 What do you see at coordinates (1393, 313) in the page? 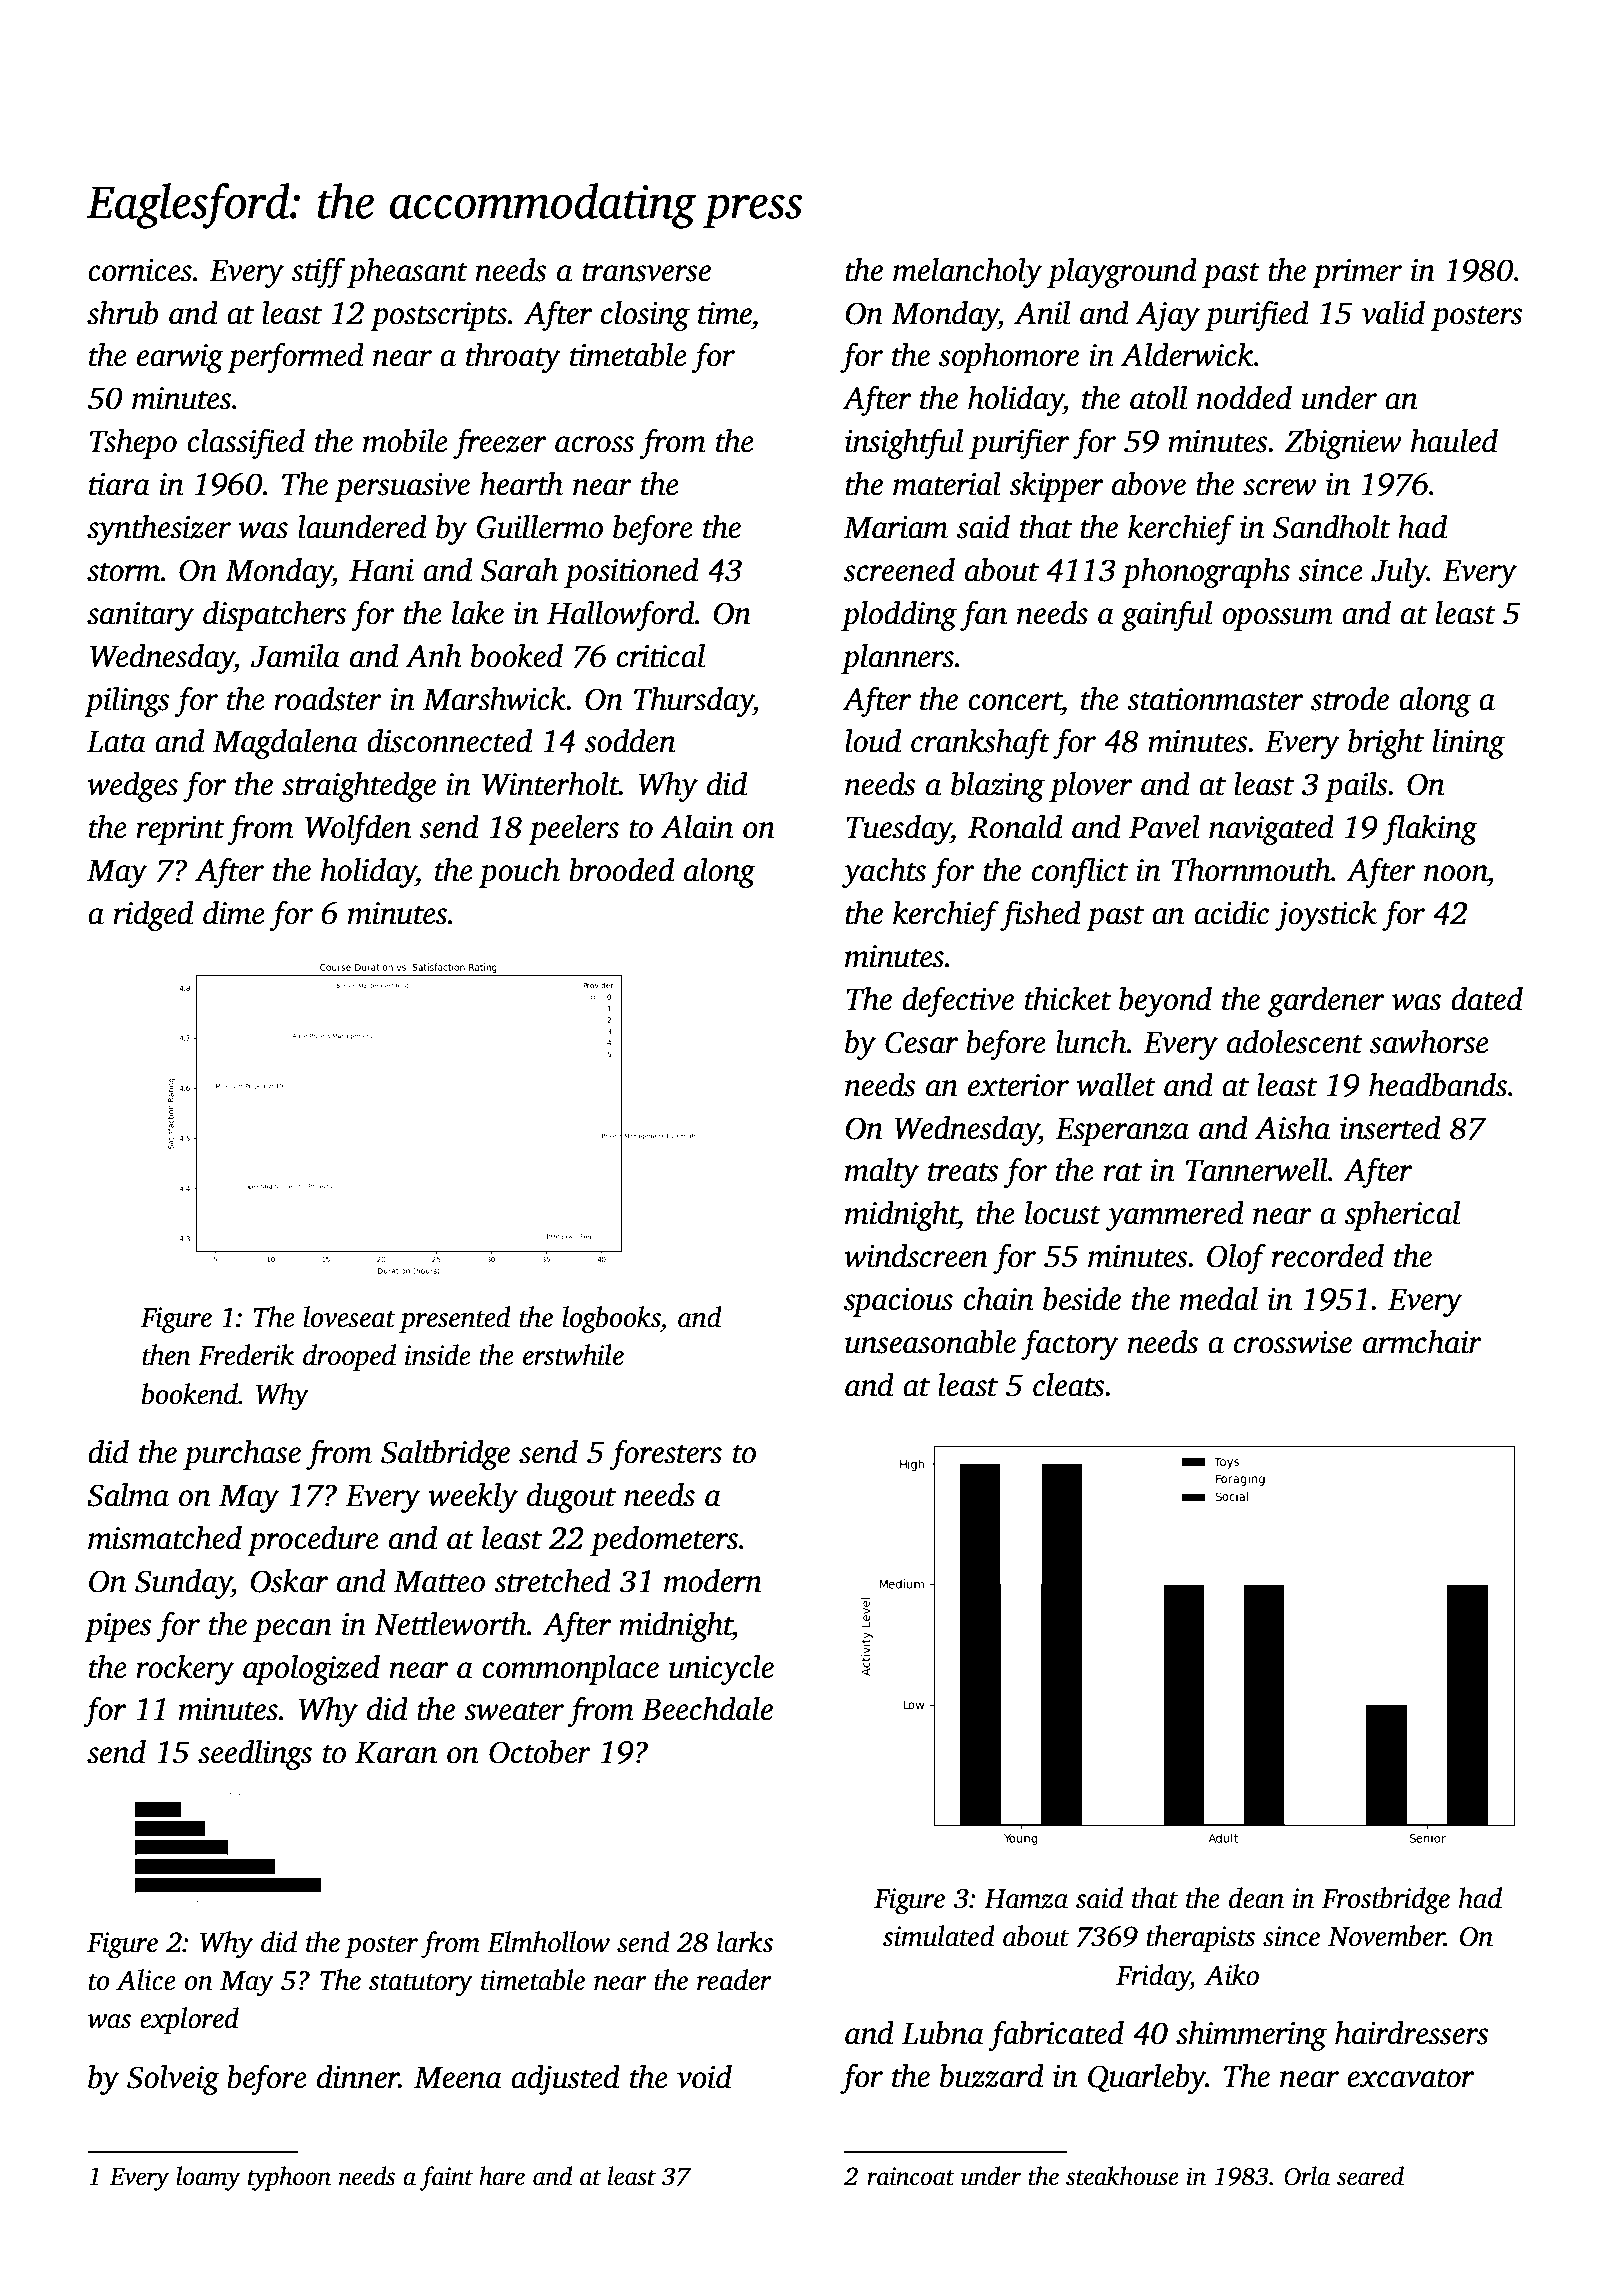
I see `valid` at bounding box center [1393, 313].
